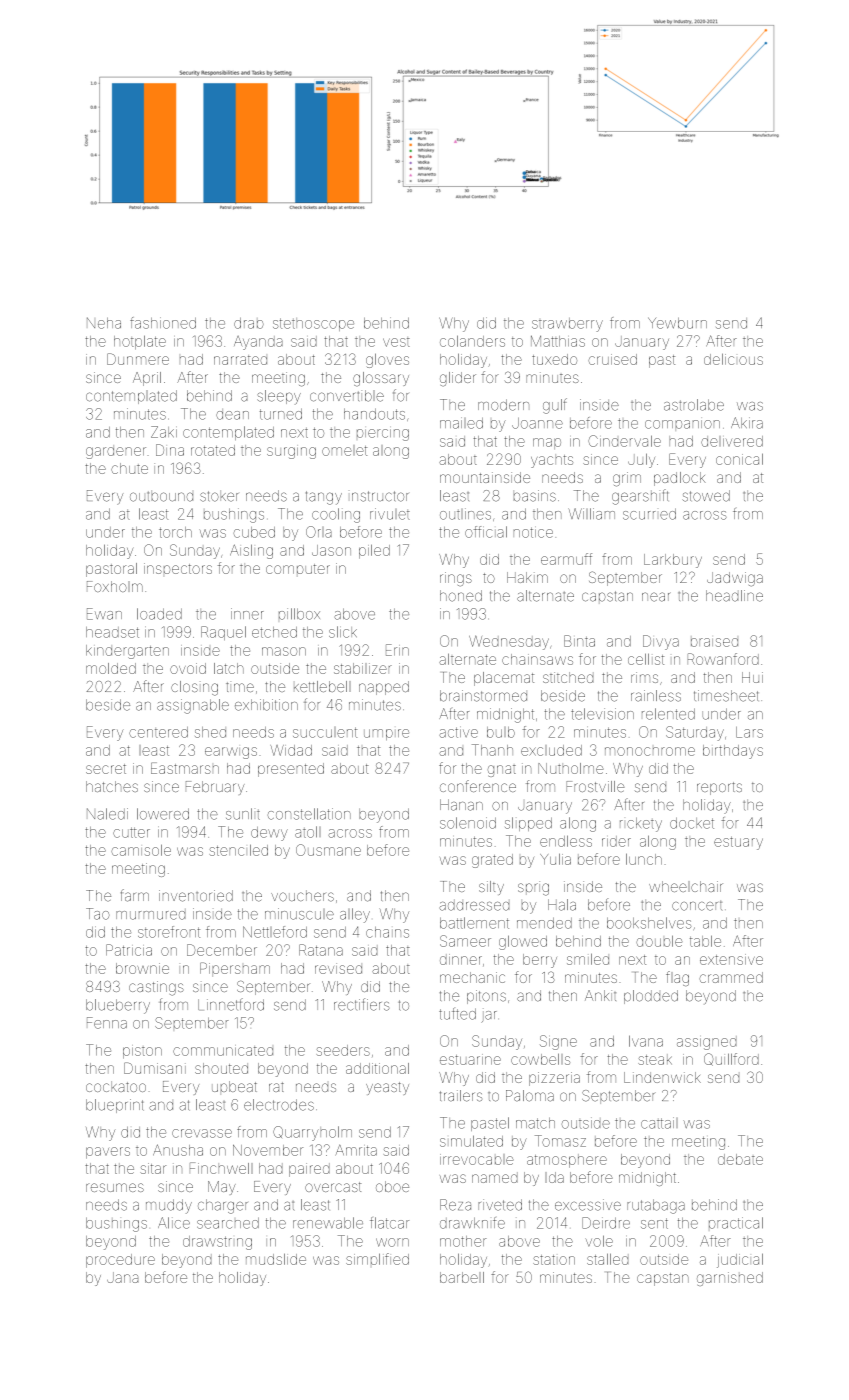 This page has height=1400, width=849. What do you see at coordinates (552, 461) in the page?
I see `yachts` at bounding box center [552, 461].
